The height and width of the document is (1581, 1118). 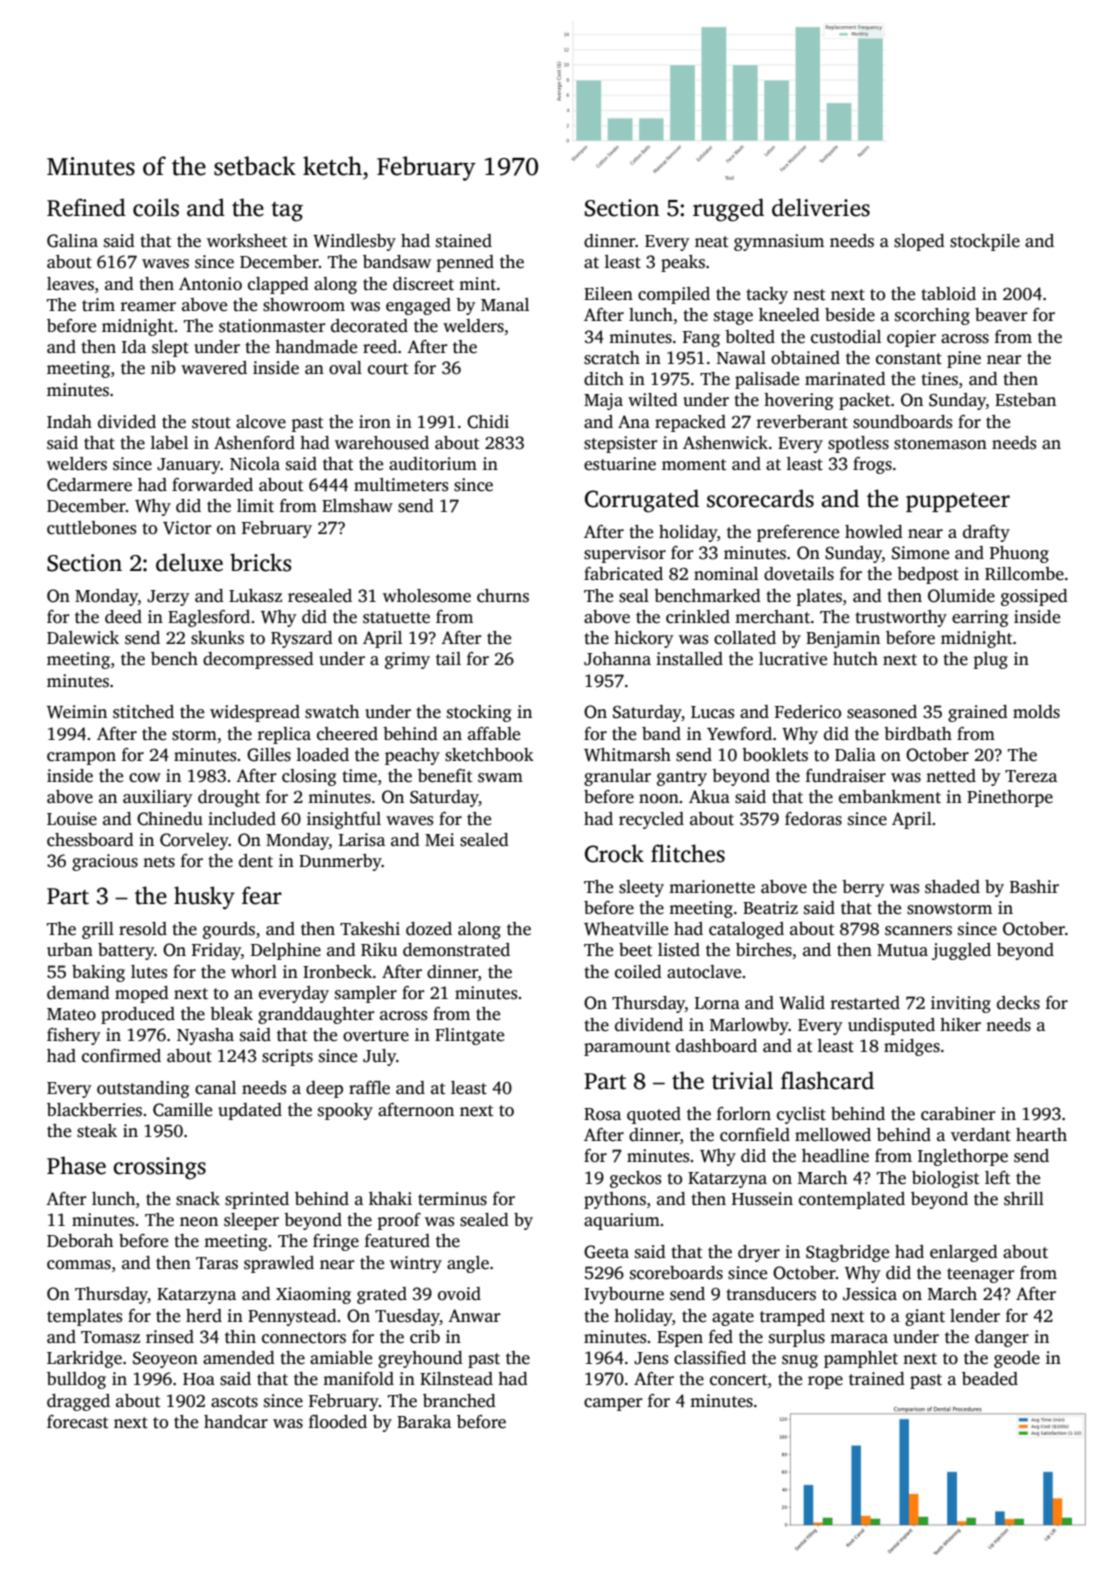 What do you see at coordinates (620, 464) in the document?
I see `estuarine` at bounding box center [620, 464].
